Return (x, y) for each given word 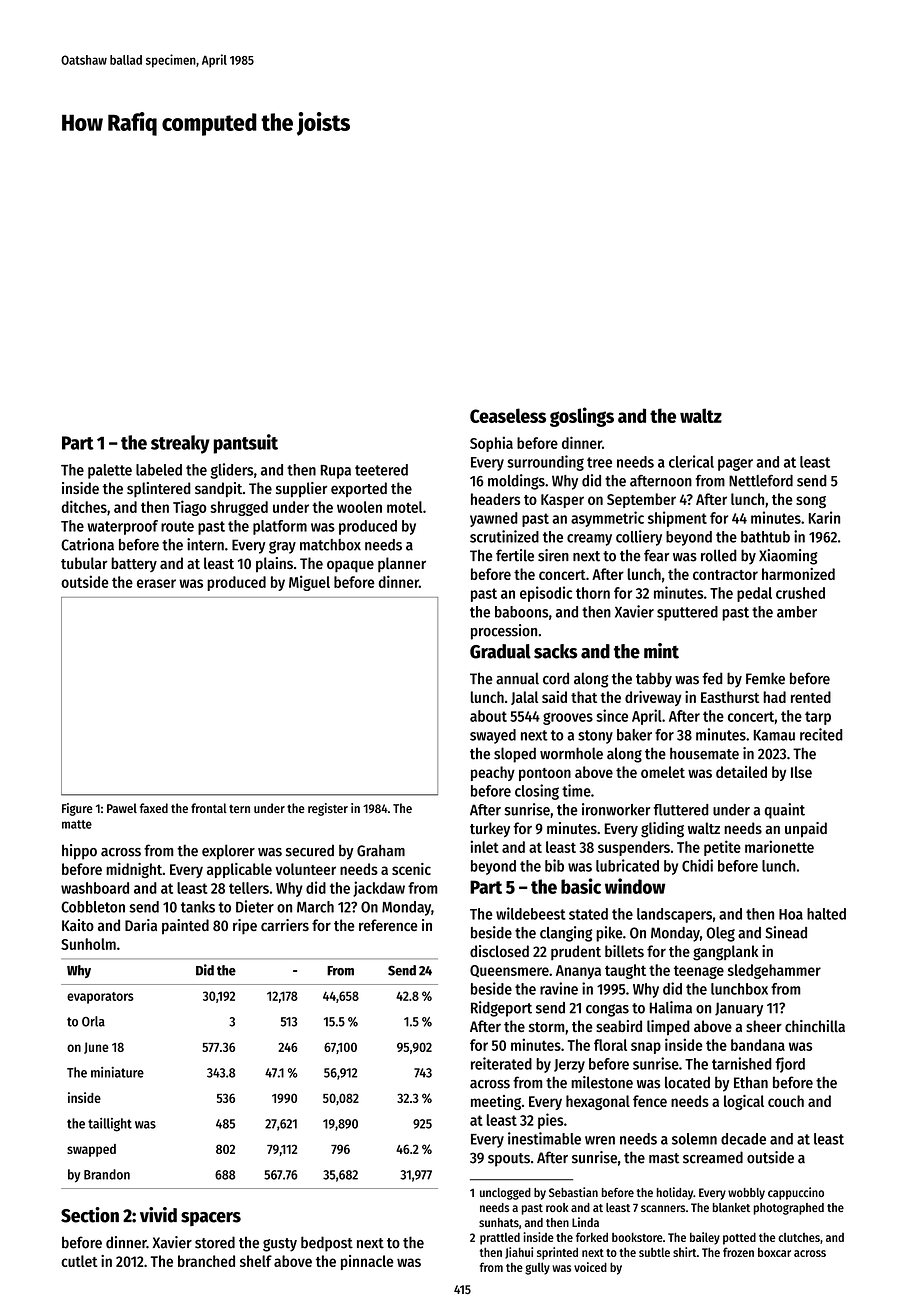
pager (735, 464)
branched (206, 1261)
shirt (685, 1252)
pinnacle (367, 1262)
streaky (180, 444)
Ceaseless (508, 415)
